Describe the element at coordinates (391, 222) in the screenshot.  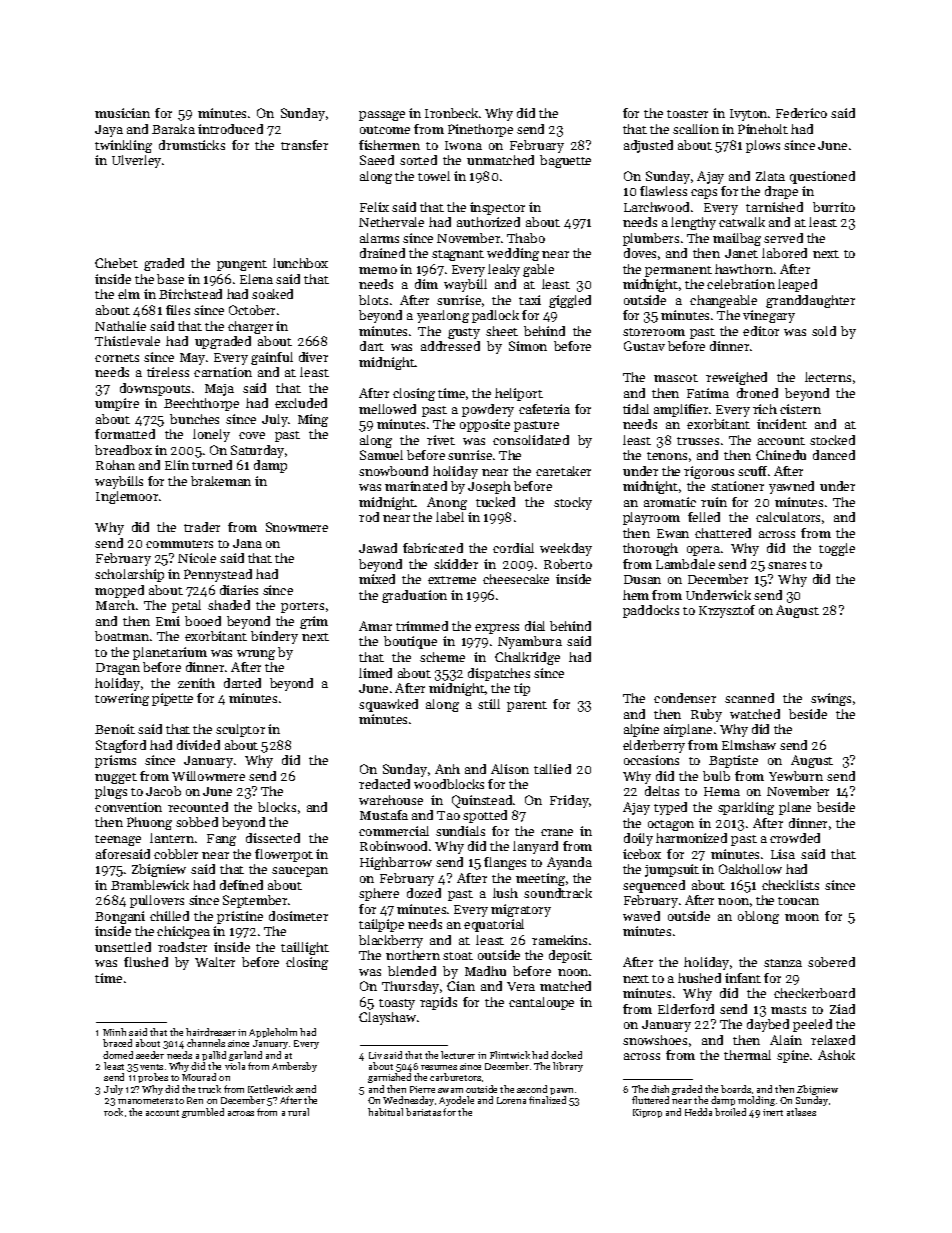
I see `Nethervale` at that location.
